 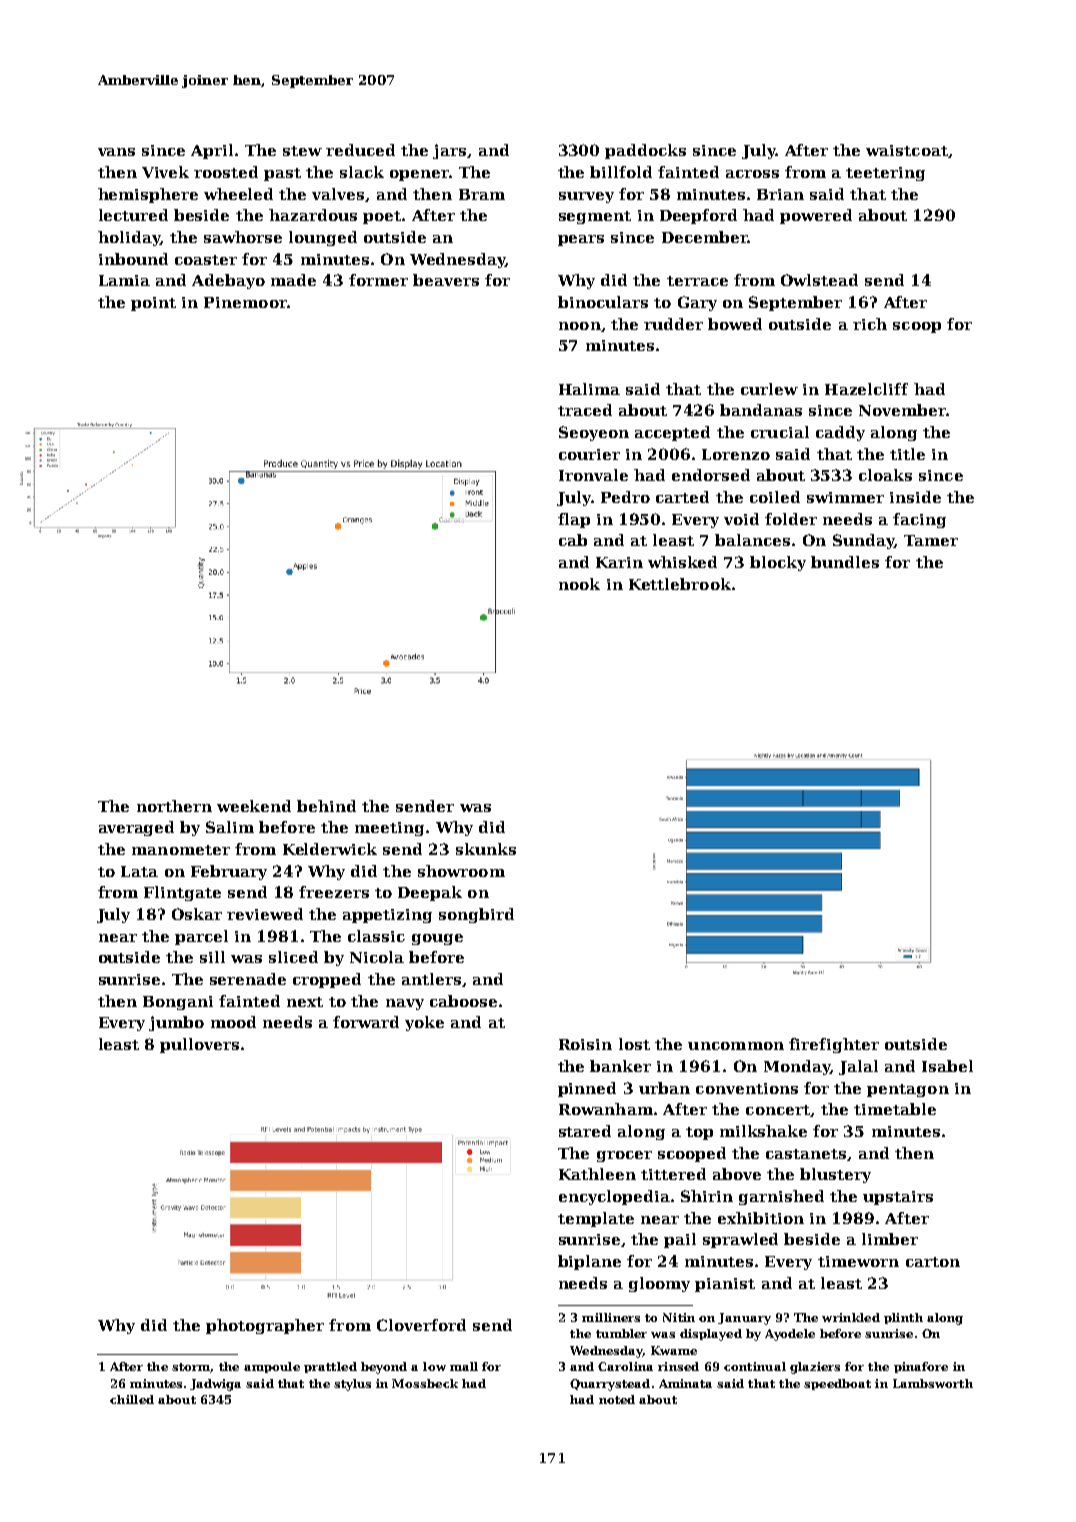 I want to click on Nicola, so click(x=377, y=957).
